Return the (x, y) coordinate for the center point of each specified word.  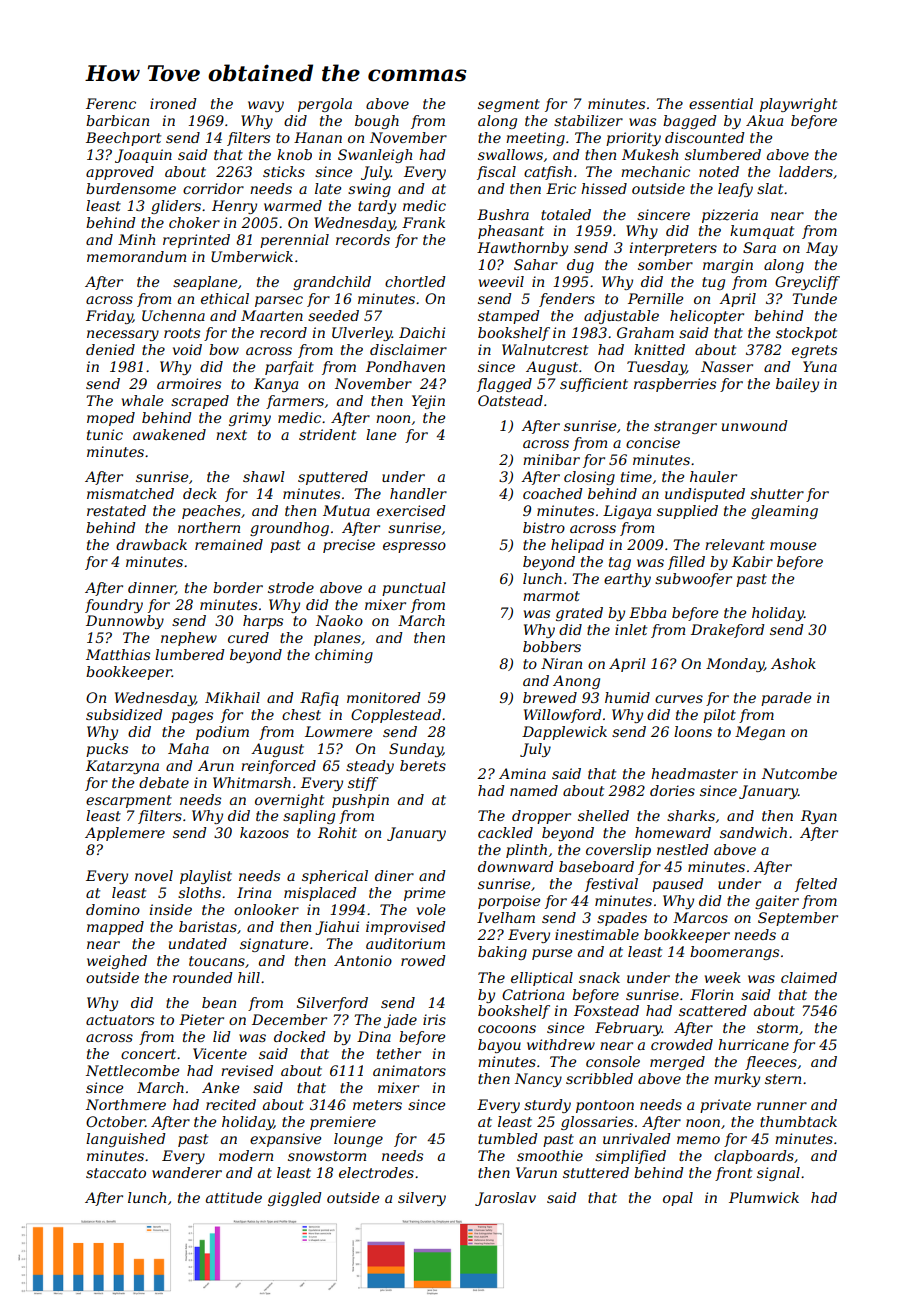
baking (502, 953)
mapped (115, 928)
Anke (220, 1087)
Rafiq (319, 699)
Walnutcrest (545, 349)
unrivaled (637, 1138)
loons (693, 731)
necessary (123, 335)
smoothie (550, 1155)
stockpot (806, 334)
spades (622, 919)
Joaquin (143, 156)
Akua (764, 120)
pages (192, 717)
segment (509, 105)
